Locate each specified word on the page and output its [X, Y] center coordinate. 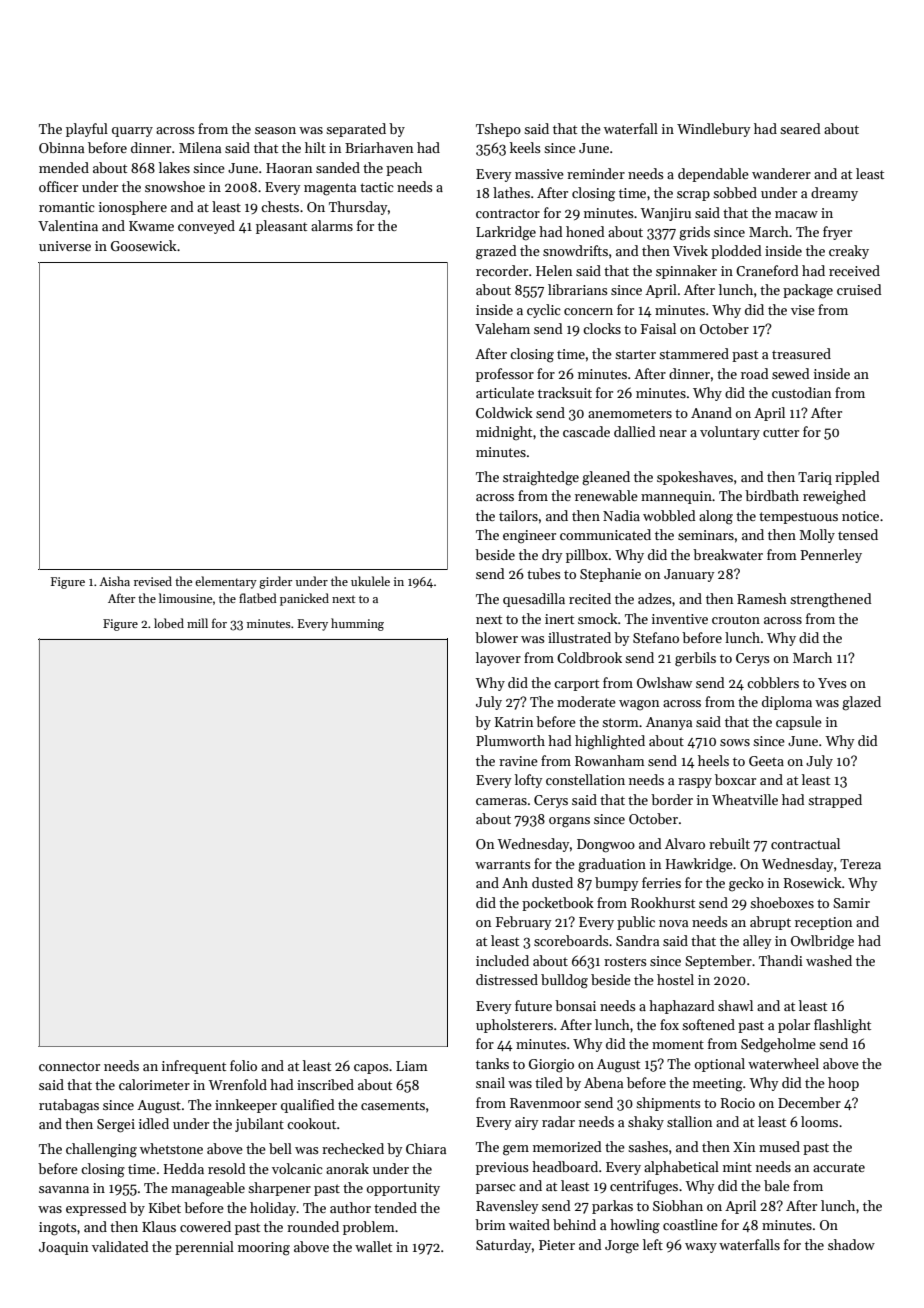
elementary [226, 582]
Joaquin [63, 1248]
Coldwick [504, 412]
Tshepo [498, 130]
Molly [817, 536]
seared [800, 128]
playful [87, 130]
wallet [373, 1246]
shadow [851, 1244]
